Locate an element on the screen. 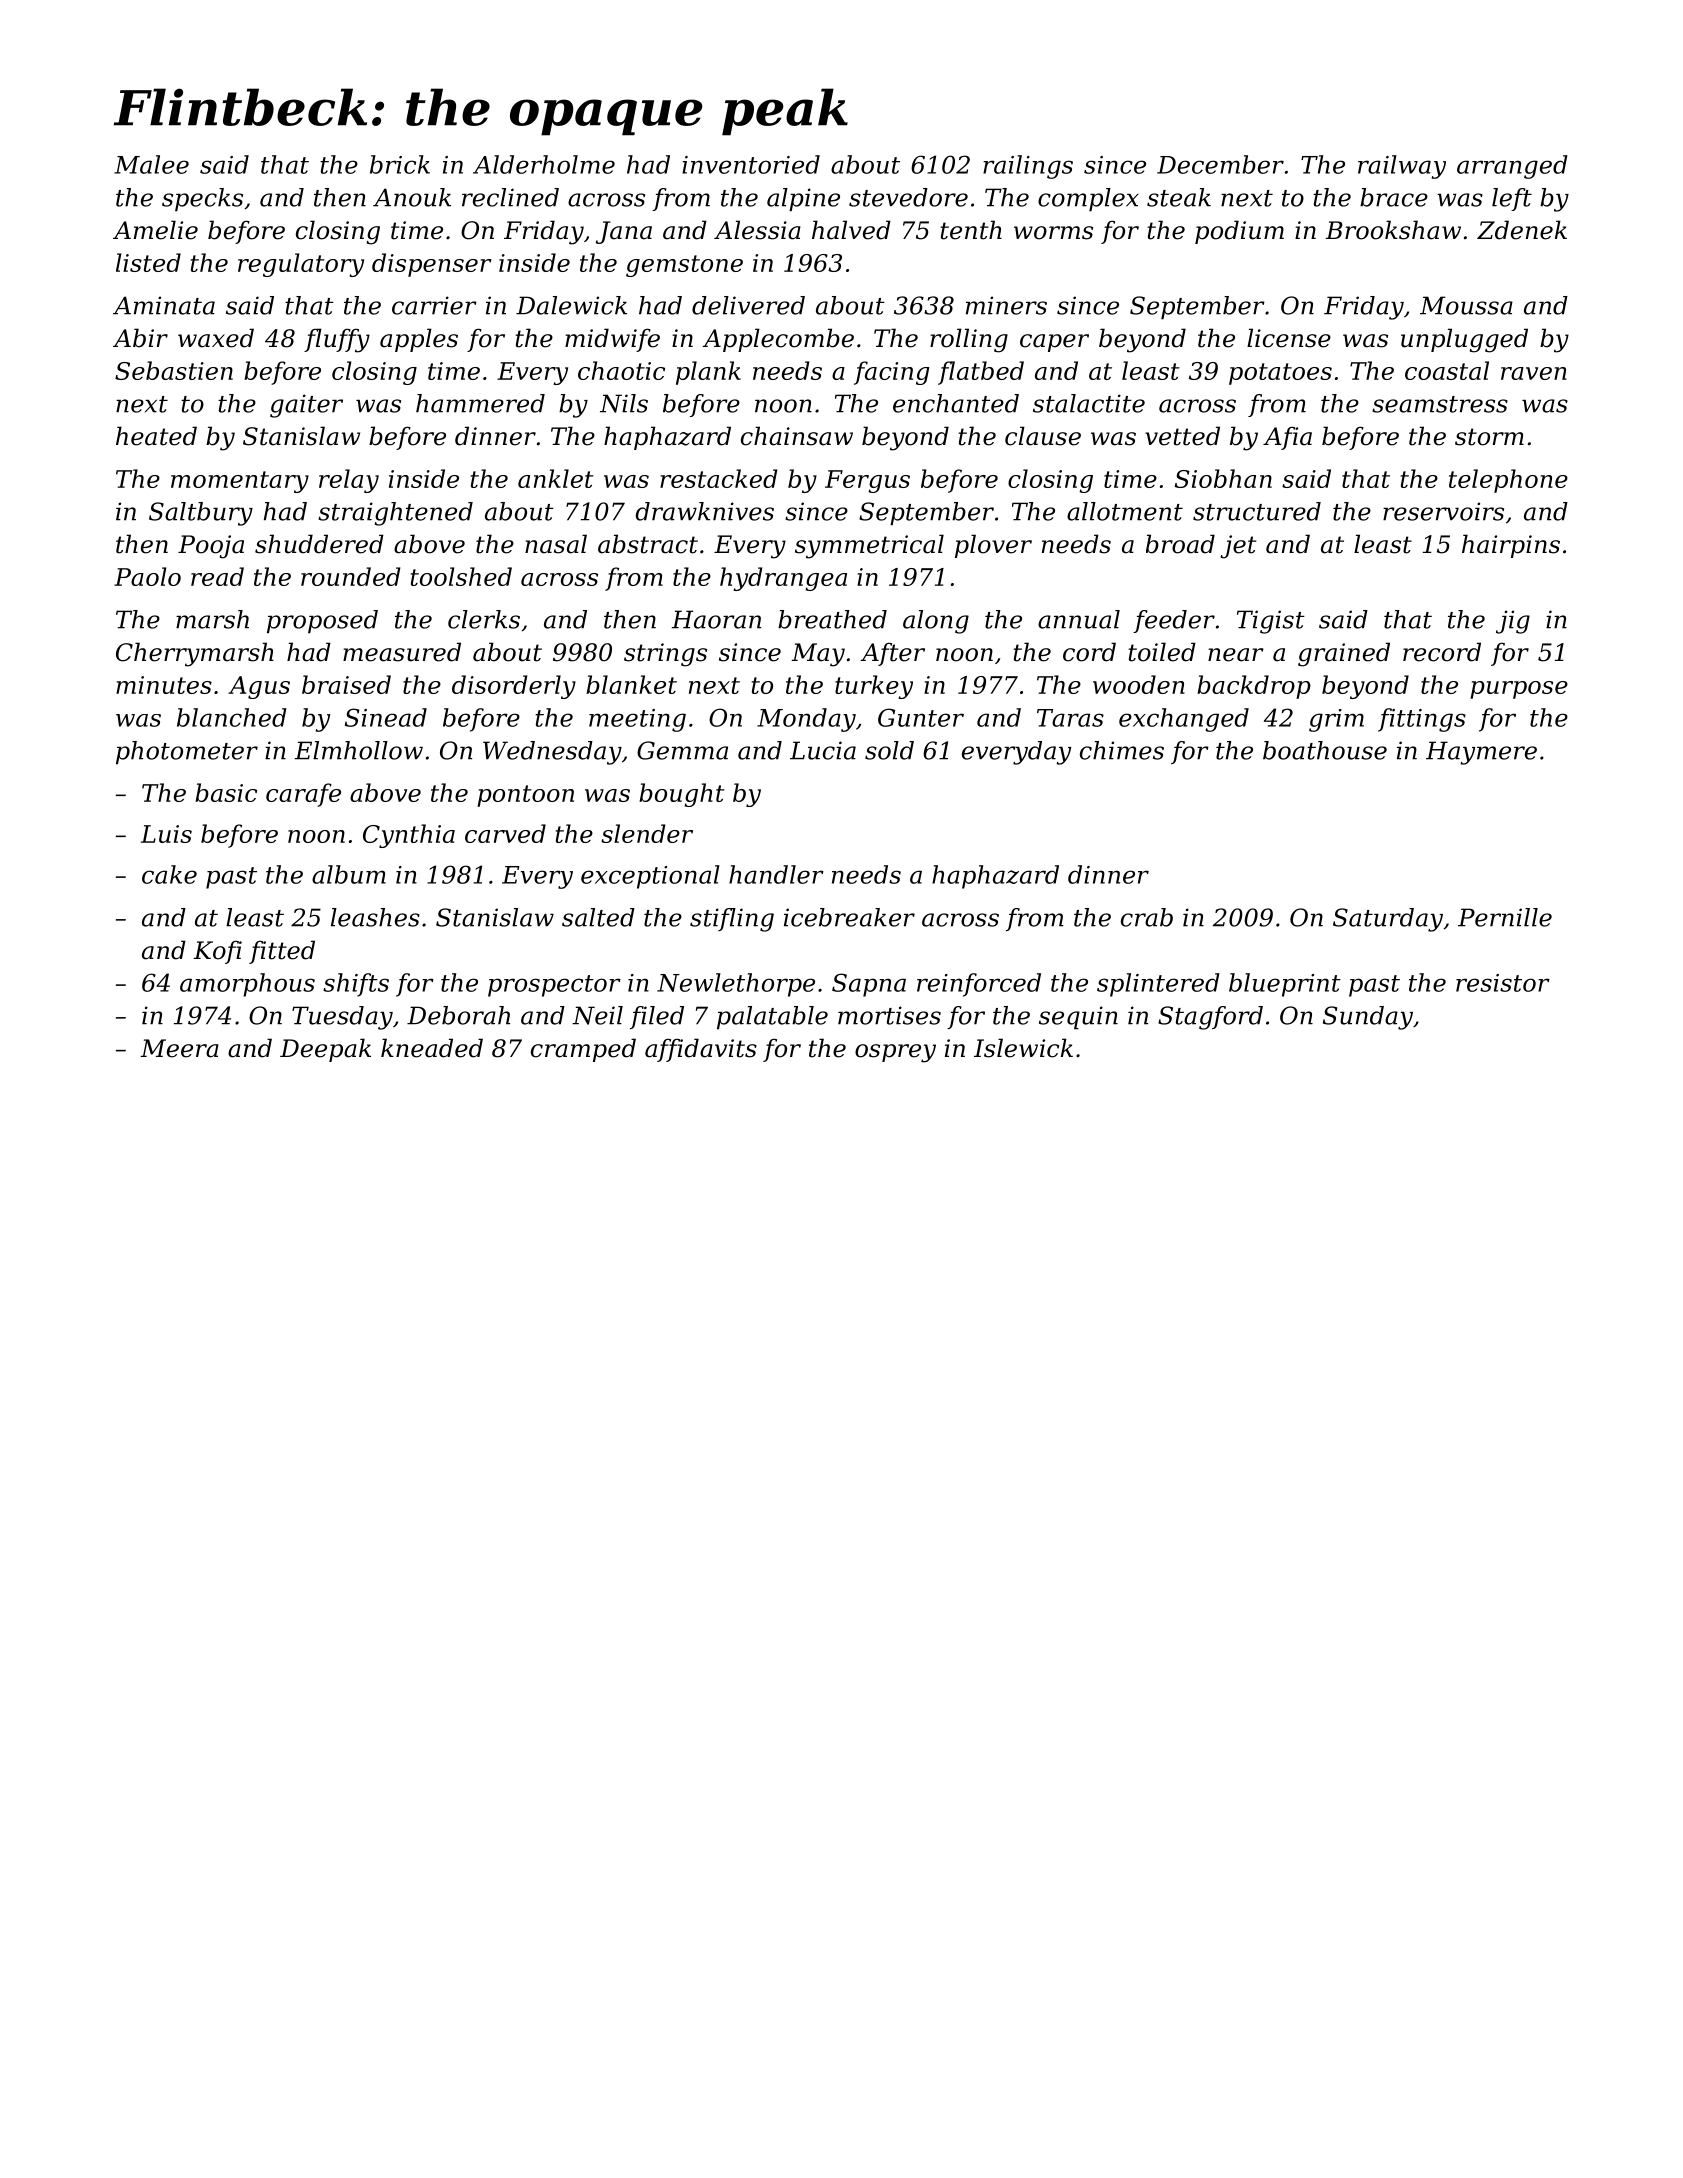 Image resolution: width=1683 pixels, height=2178 pixels. May is located at coordinates (818, 655).
